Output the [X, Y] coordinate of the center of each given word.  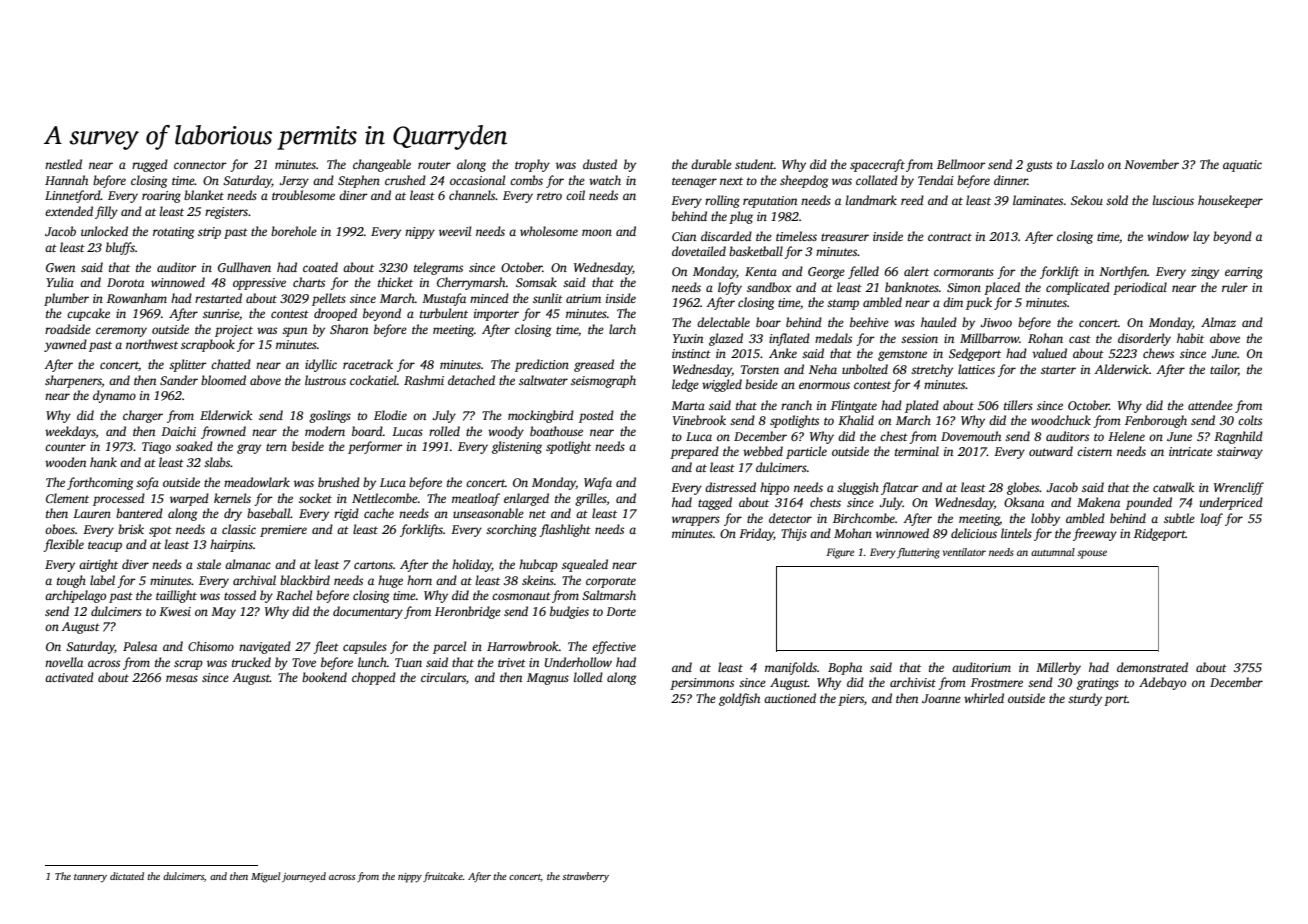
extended [69, 211]
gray [249, 449]
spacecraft [877, 165]
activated [69, 677]
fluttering [918, 553]
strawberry [585, 877]
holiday [472, 565]
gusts [1039, 166]
